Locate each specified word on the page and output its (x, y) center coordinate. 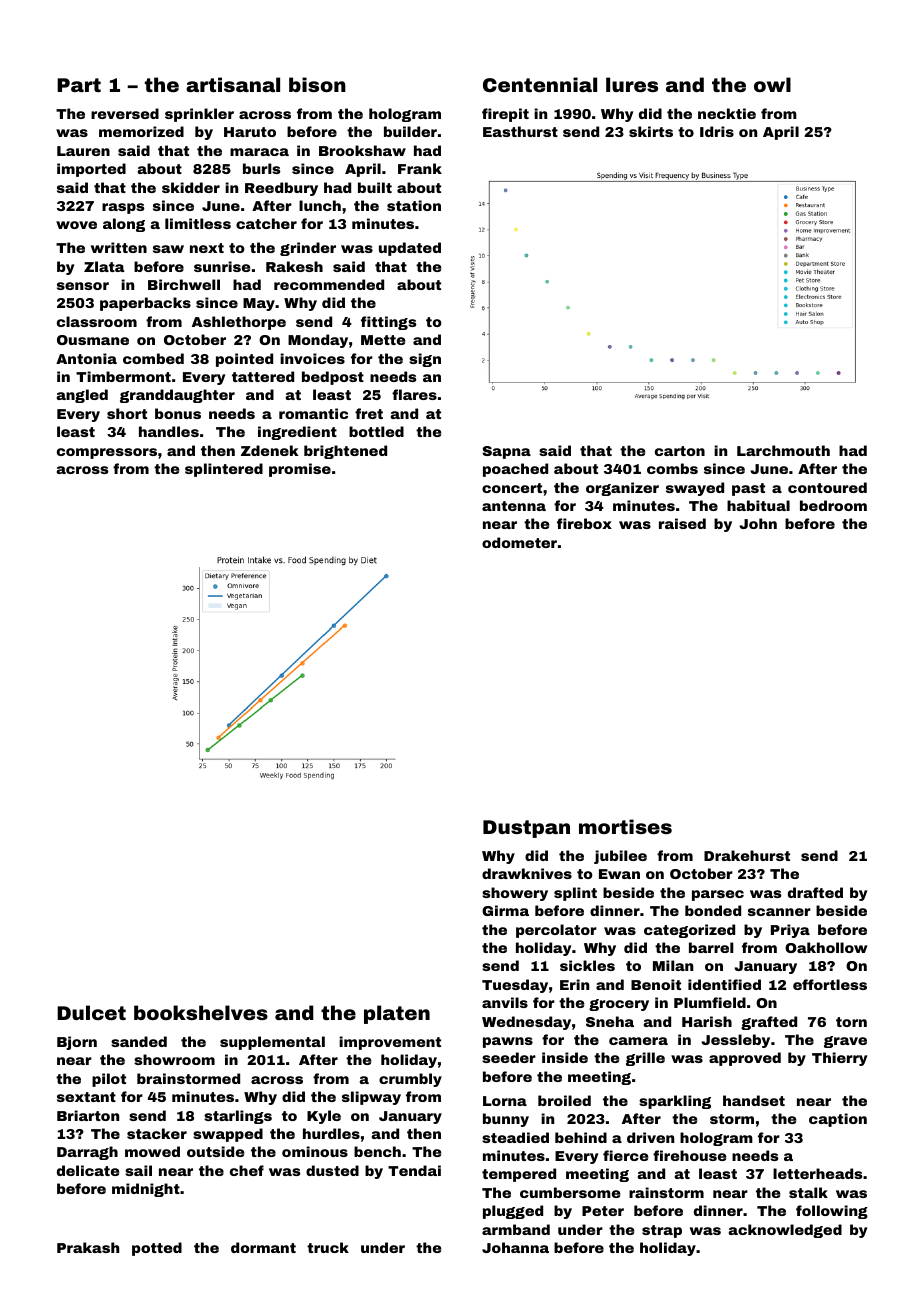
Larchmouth (783, 450)
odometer (519, 542)
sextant (86, 1097)
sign (425, 360)
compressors (107, 453)
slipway (371, 1098)
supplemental (272, 1043)
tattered (263, 376)
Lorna (505, 1101)
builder (410, 131)
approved (745, 1059)
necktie (727, 113)
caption (838, 1120)
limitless (198, 223)
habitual (758, 505)
